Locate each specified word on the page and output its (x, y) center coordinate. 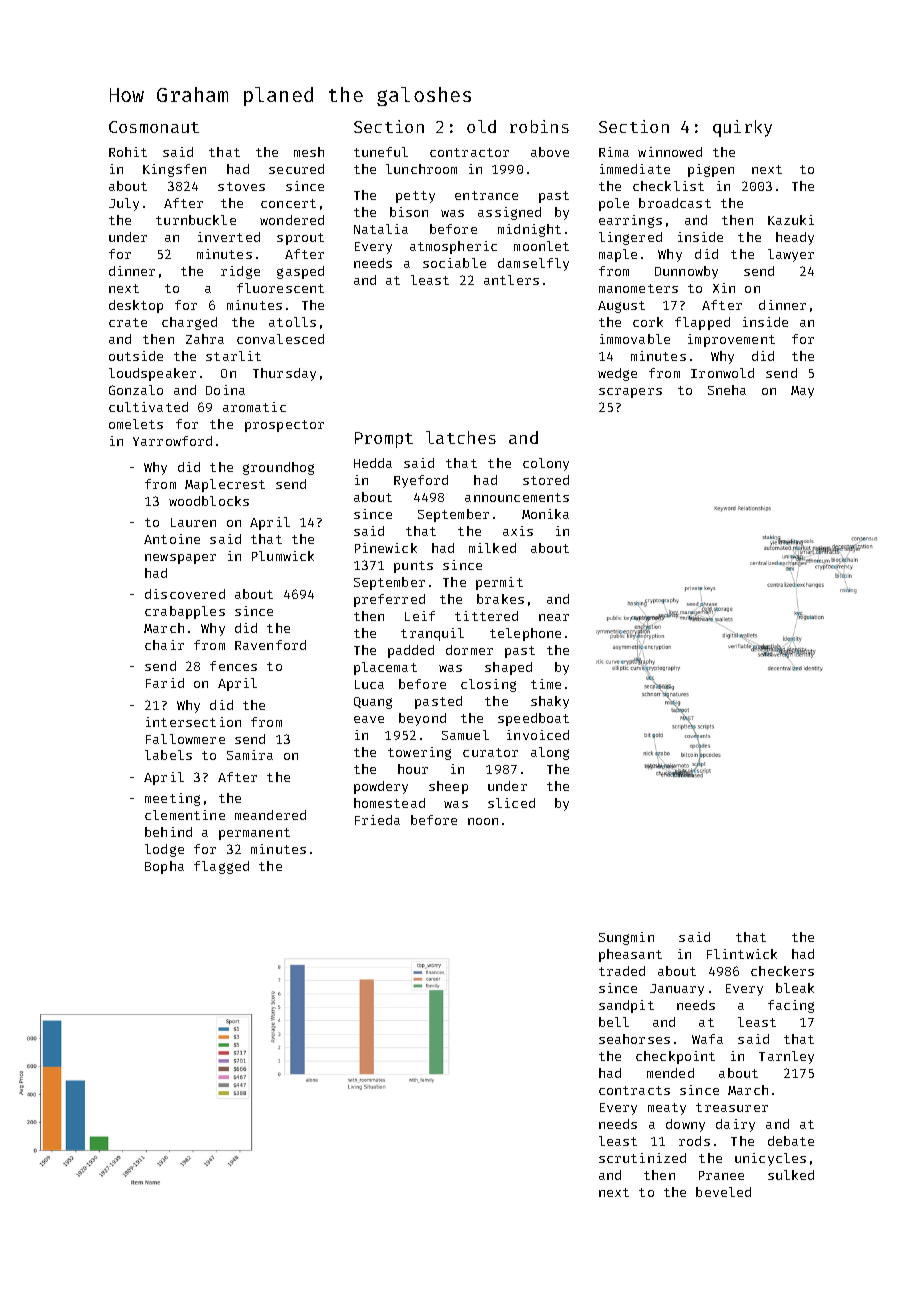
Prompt (384, 440)
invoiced (538, 735)
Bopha (164, 867)
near (554, 617)
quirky (742, 128)
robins (539, 126)
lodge (164, 850)
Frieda (377, 820)
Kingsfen (174, 170)
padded (411, 651)
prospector (284, 426)
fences (233, 666)
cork (648, 322)
